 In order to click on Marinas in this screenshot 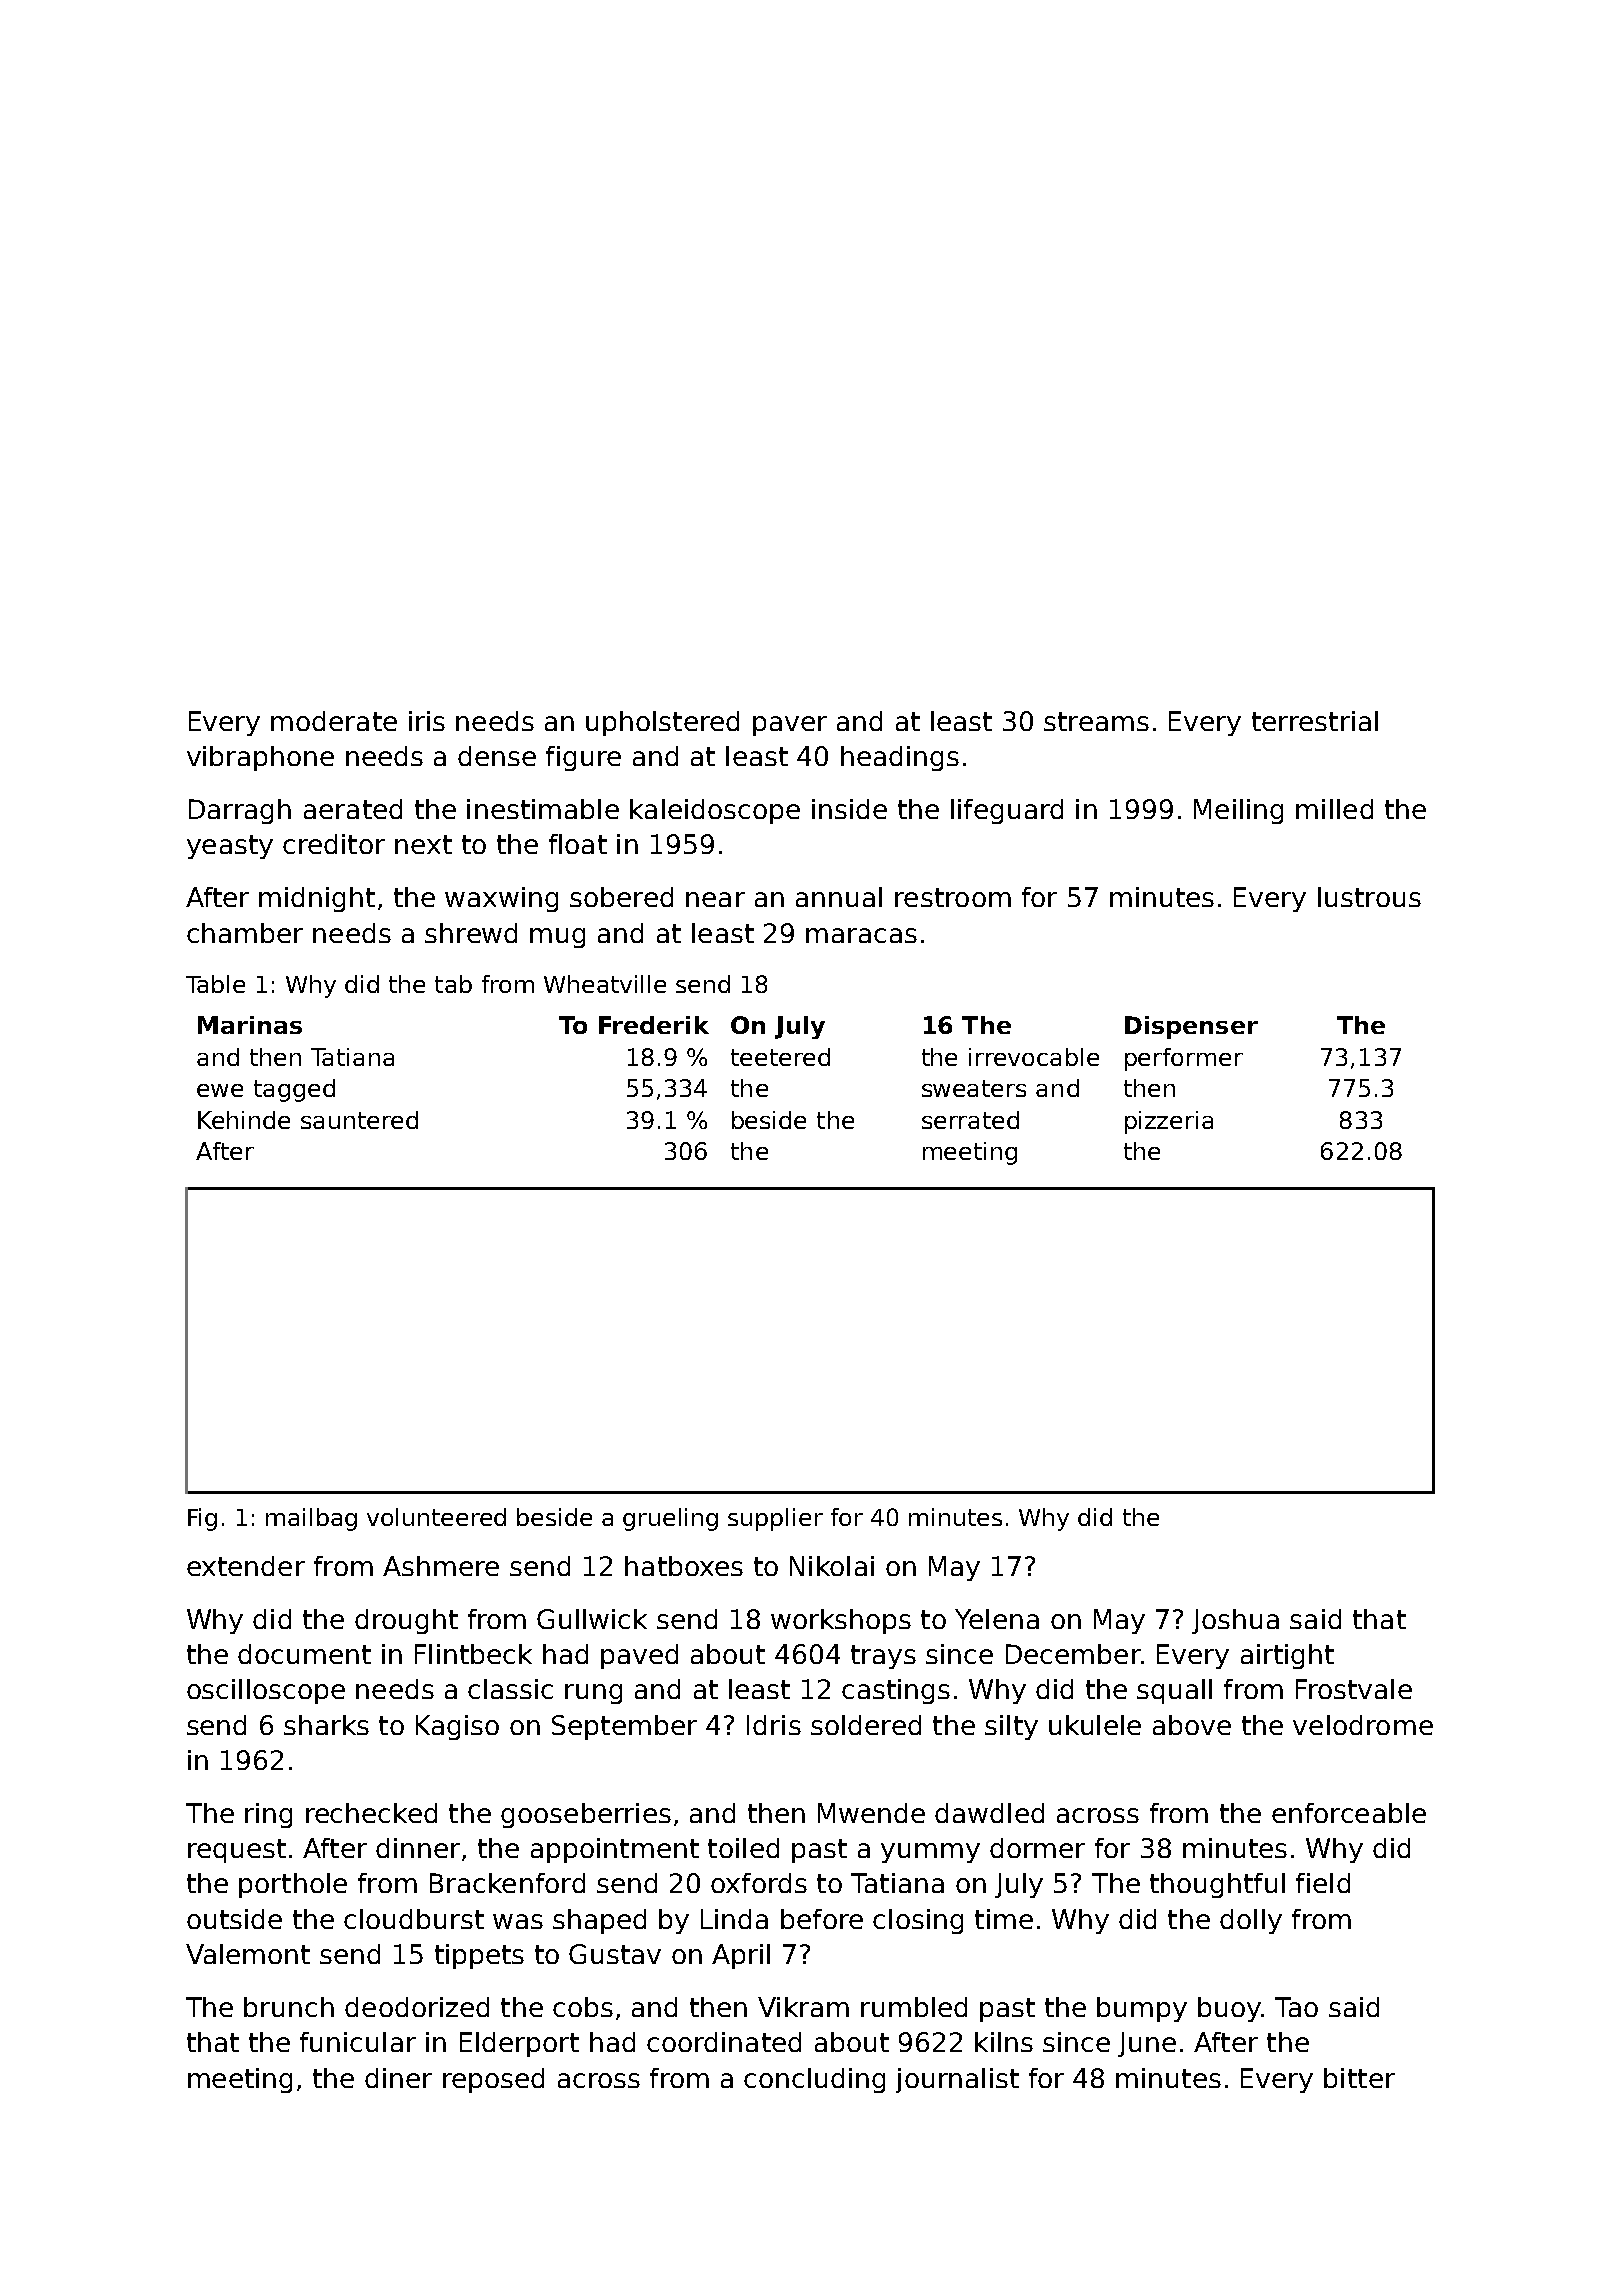, I will do `click(250, 1025)`.
